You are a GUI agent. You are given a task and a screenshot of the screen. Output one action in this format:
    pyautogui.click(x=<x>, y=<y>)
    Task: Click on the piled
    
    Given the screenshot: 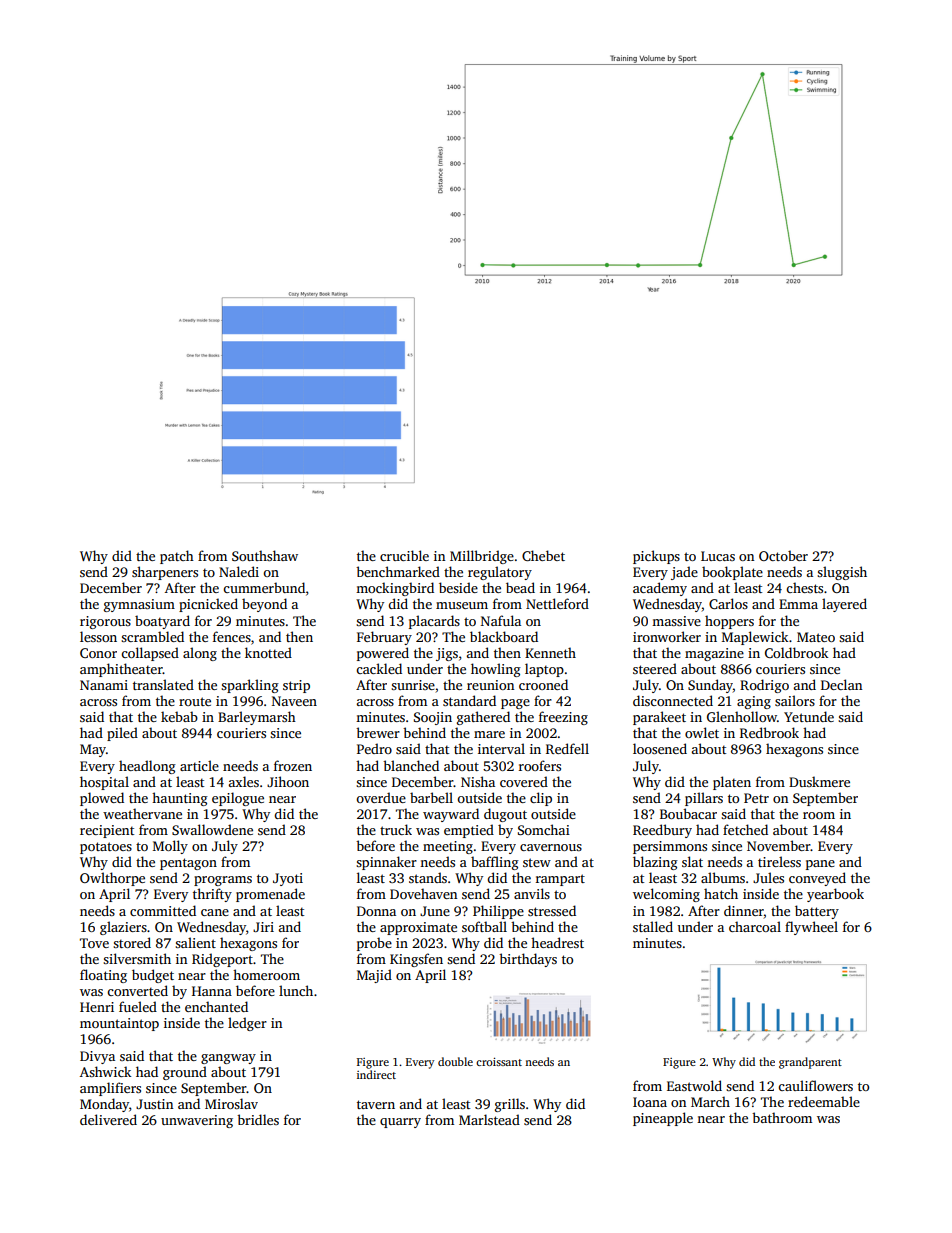 What is the action you would take?
    pyautogui.click(x=122, y=734)
